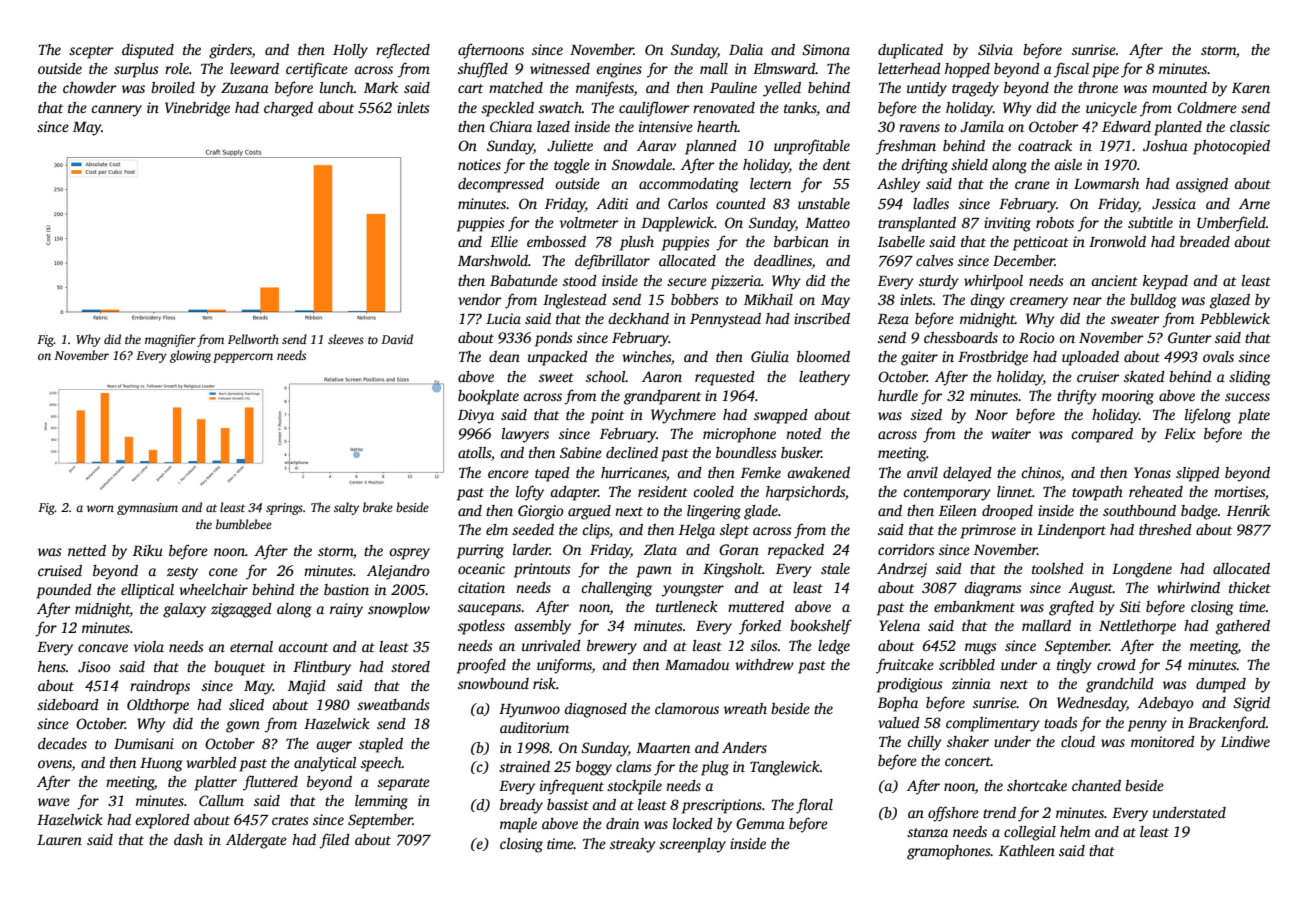 The height and width of the document is (924, 1308). What do you see at coordinates (161, 765) in the document?
I see `Huong` at bounding box center [161, 765].
